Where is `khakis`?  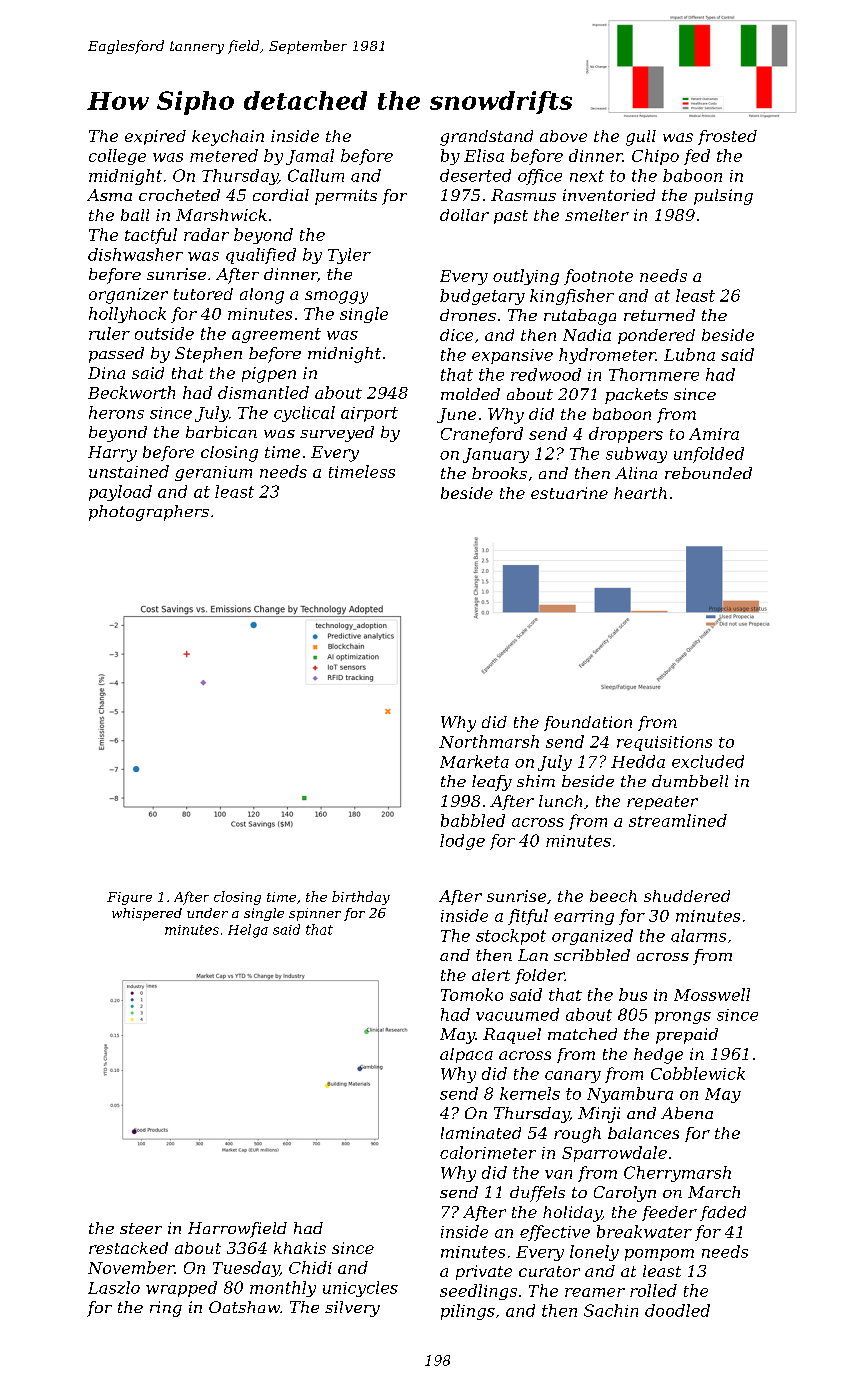 khakis is located at coordinates (300, 1248).
